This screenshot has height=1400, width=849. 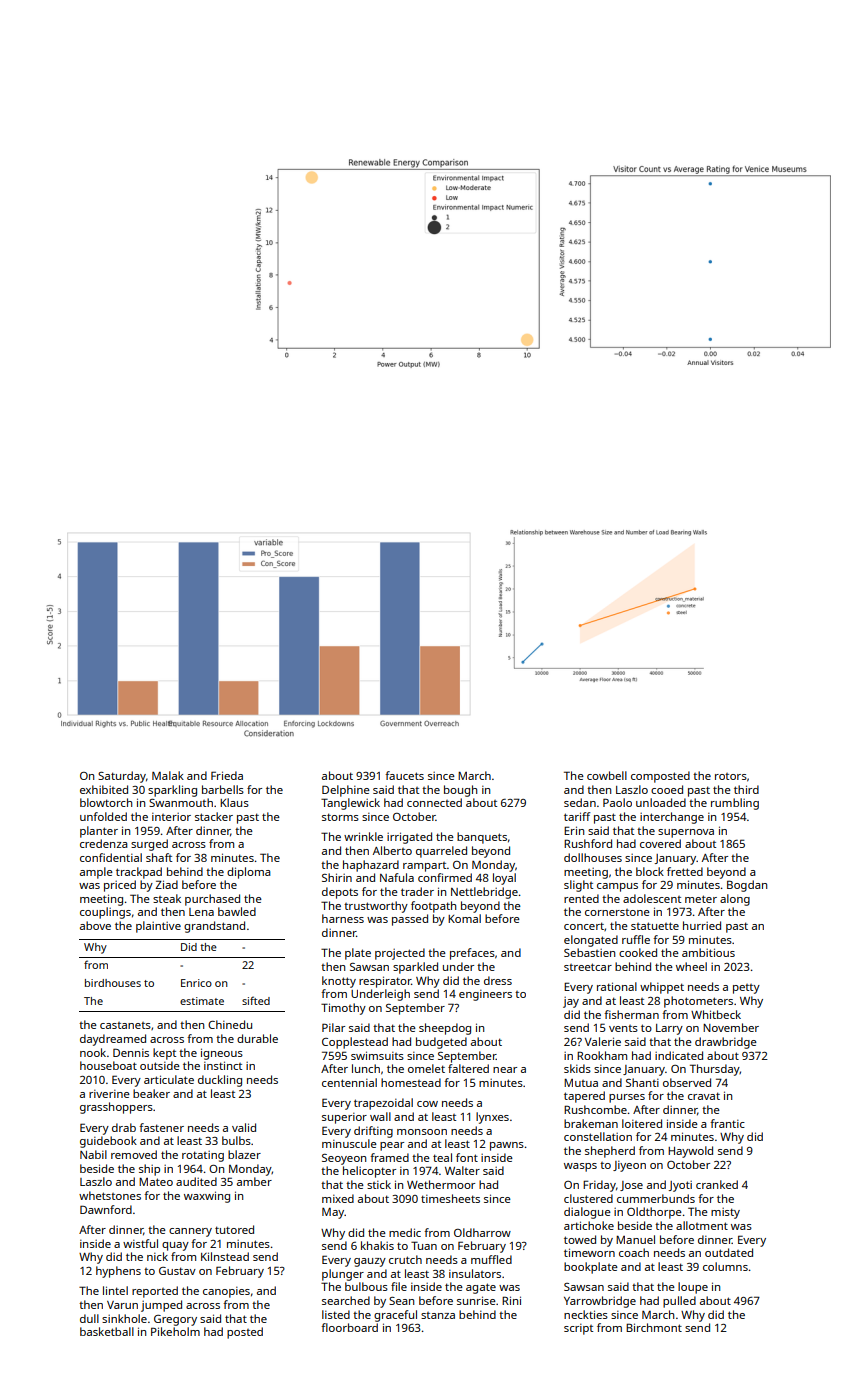 What do you see at coordinates (731, 776) in the screenshot?
I see `rotors` at bounding box center [731, 776].
